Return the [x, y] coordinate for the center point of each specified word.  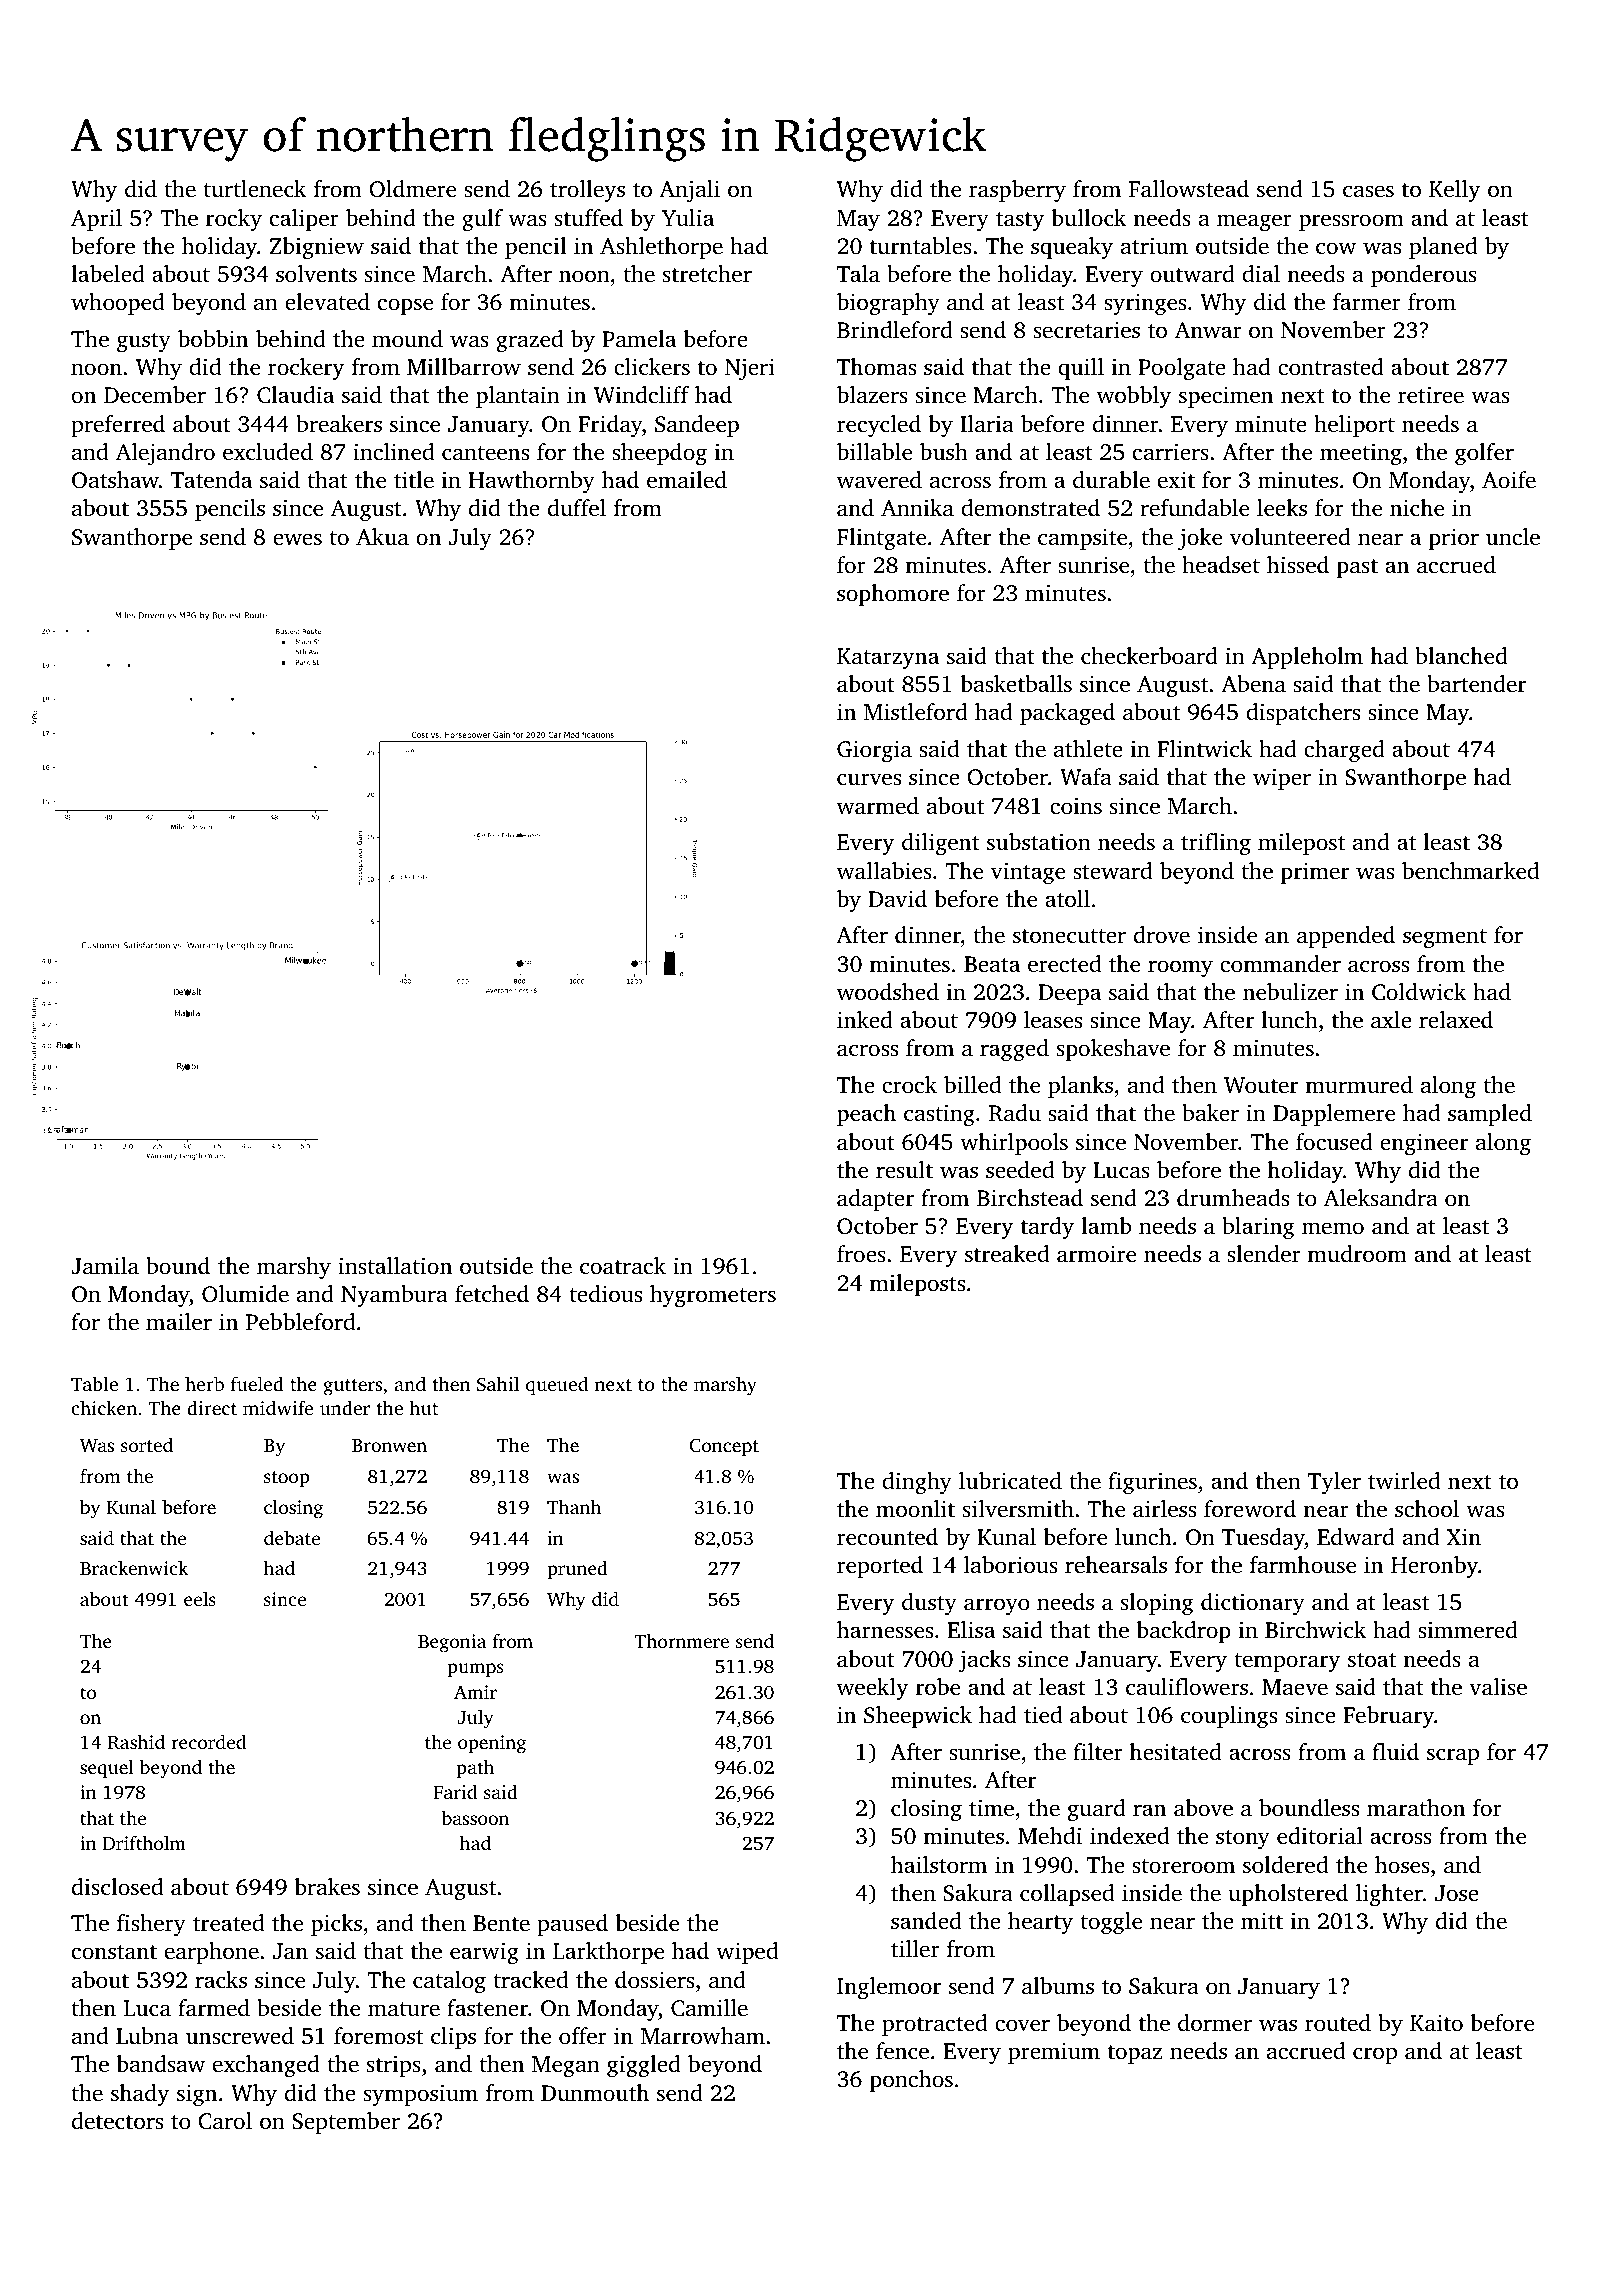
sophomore [893, 595]
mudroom [1357, 1254]
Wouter [1261, 1085]
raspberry [1017, 191]
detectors [117, 2121]
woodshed [888, 992]
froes [861, 1253]
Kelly [1454, 191]
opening [492, 1744]
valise [1498, 1687]
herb [204, 1383]
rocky [234, 220]
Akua [382, 536]
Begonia [452, 1643]
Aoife [1509, 480]
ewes [297, 539]
